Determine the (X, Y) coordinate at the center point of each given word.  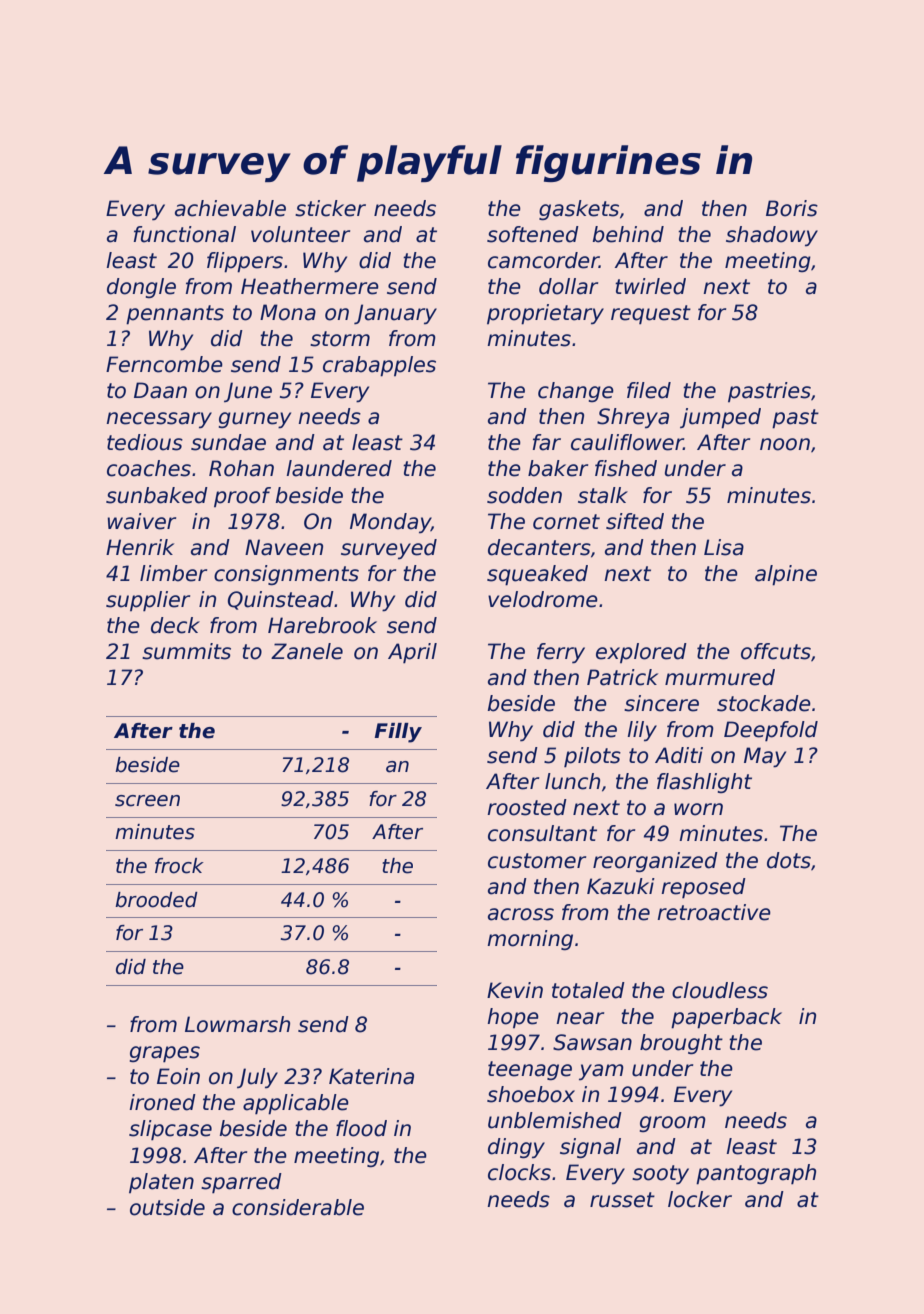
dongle (141, 288)
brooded (156, 900)
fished (626, 468)
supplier (148, 601)
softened (533, 234)
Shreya (633, 418)
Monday (390, 523)
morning (530, 940)
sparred (241, 1183)
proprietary (545, 314)
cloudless (720, 990)
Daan (160, 390)
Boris (792, 208)
